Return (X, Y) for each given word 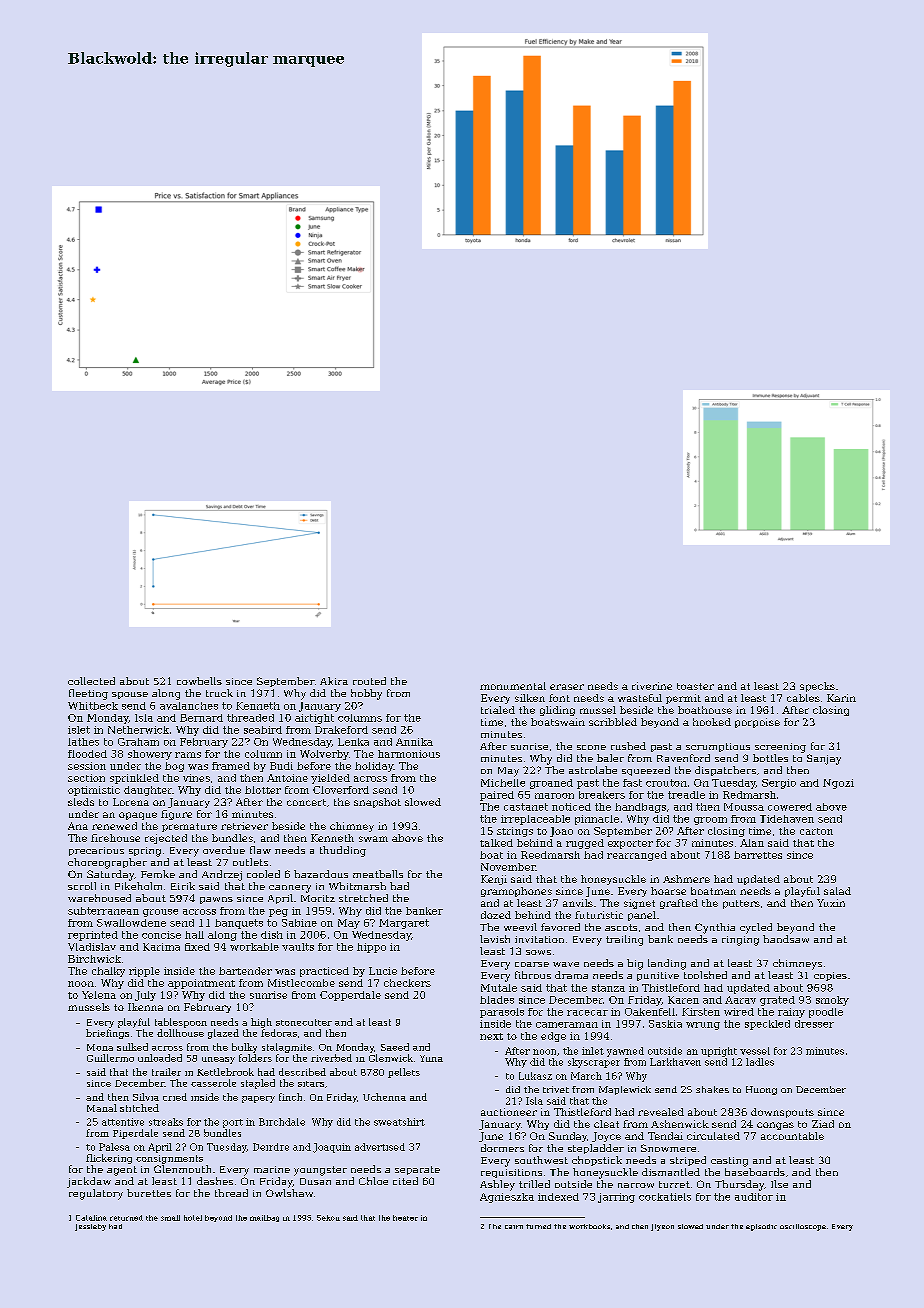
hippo (371, 948)
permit (683, 699)
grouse (160, 913)
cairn (514, 1227)
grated (777, 1001)
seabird (263, 730)
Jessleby (90, 1227)
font (559, 698)
